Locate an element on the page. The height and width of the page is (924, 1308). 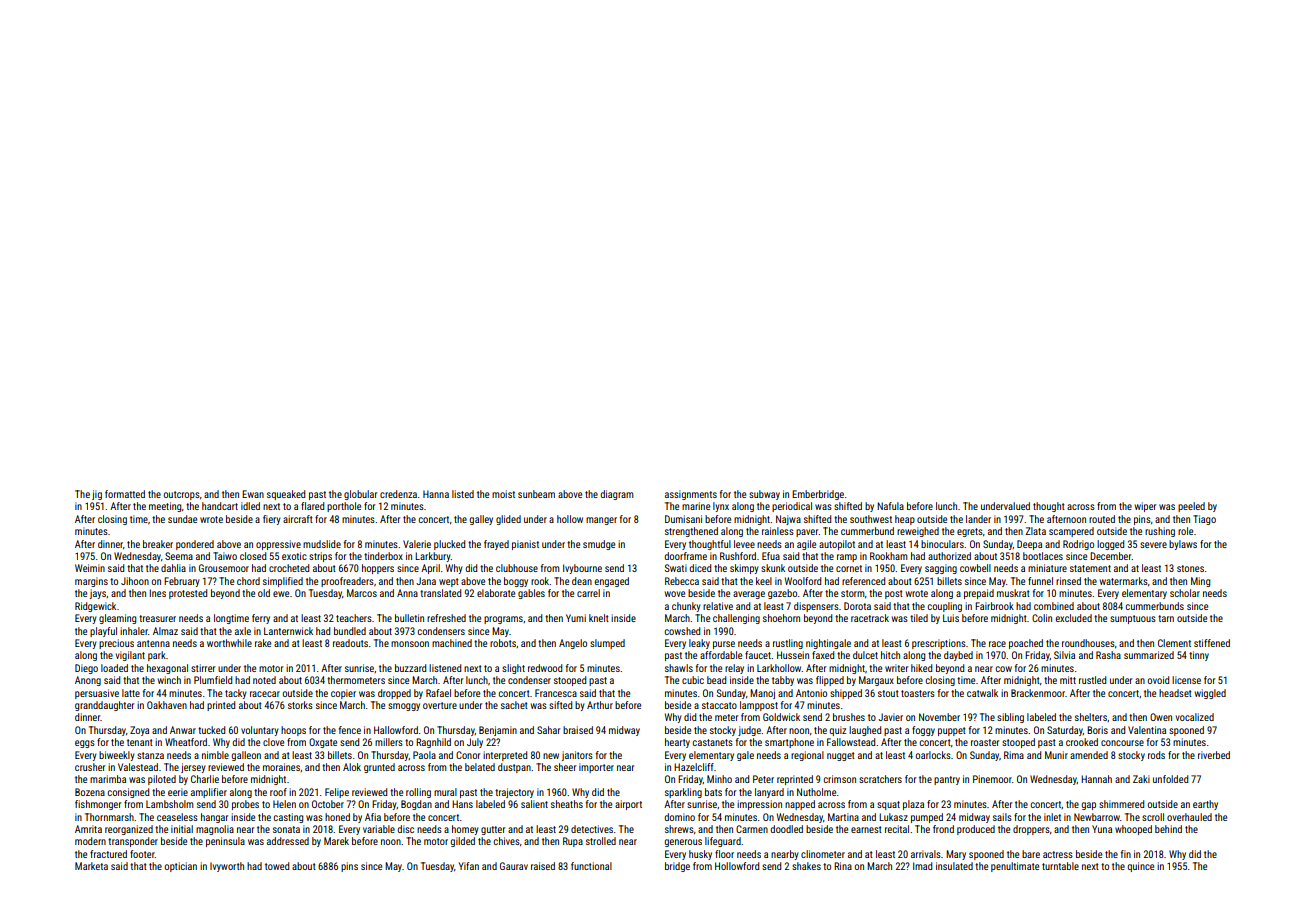
Yifan is located at coordinates (469, 866).
